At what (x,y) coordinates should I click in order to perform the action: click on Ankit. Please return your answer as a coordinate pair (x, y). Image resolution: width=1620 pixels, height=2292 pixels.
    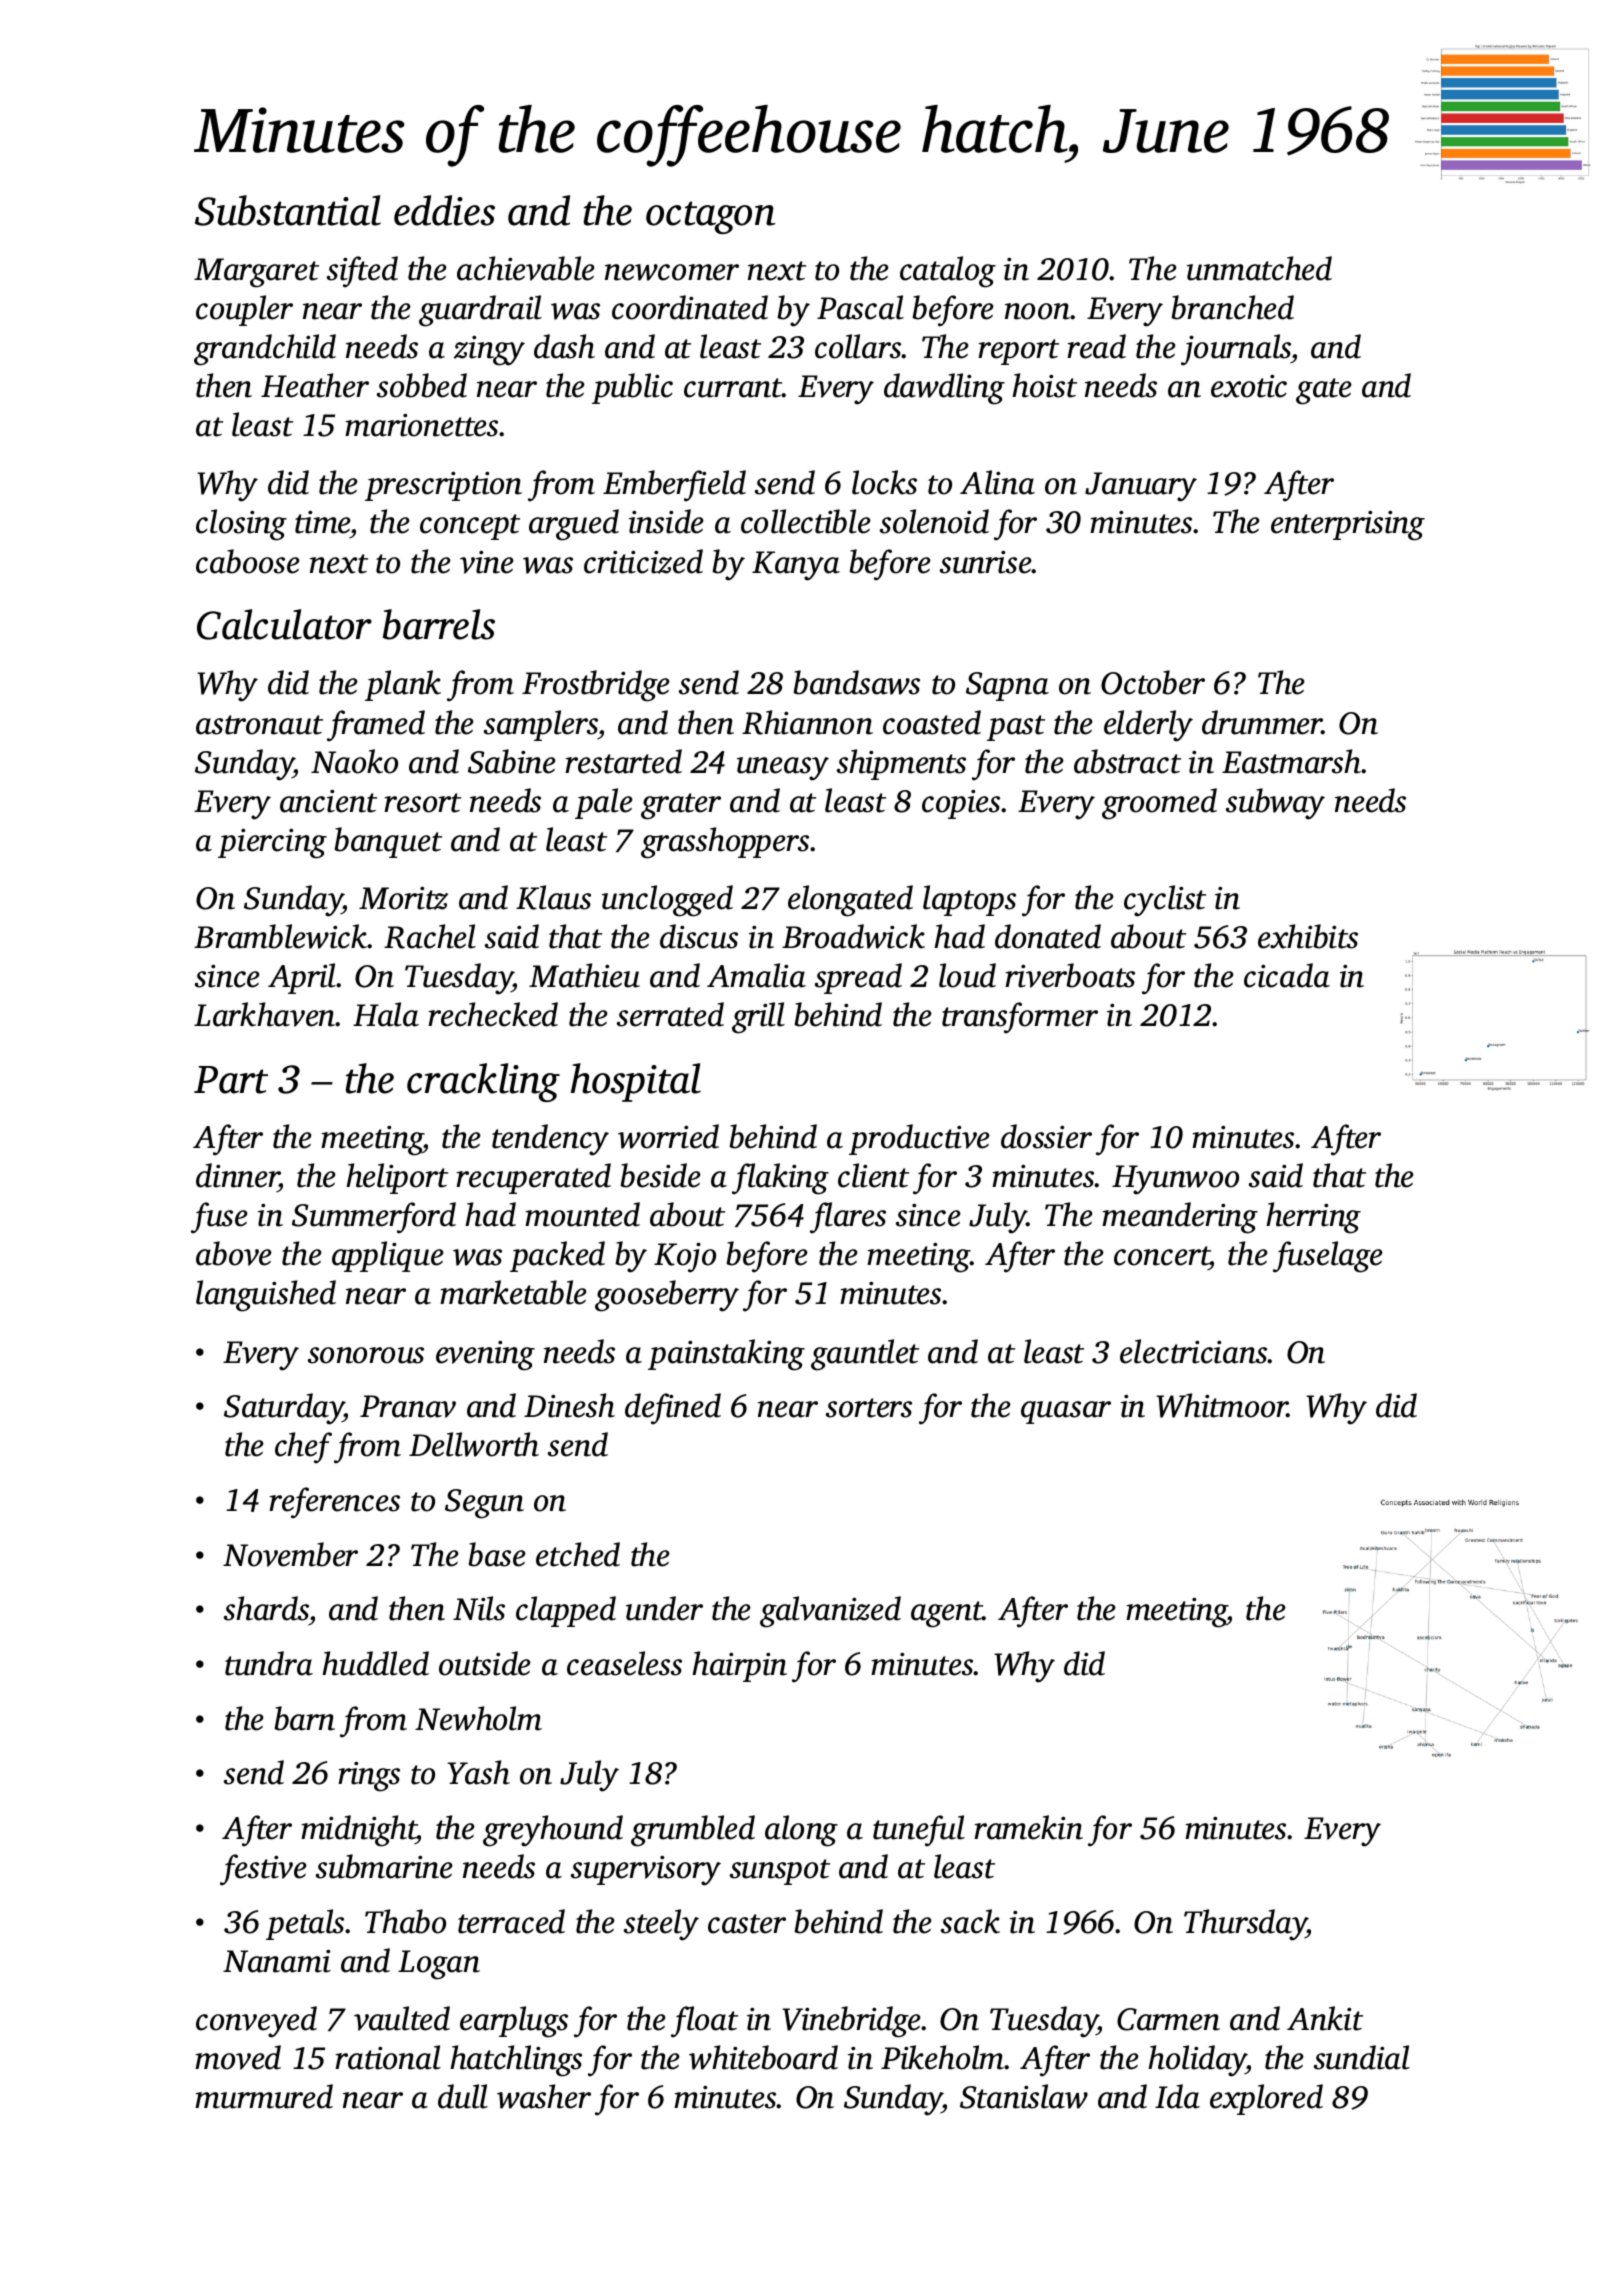
    Looking at the image, I should click on (1325, 2018).
